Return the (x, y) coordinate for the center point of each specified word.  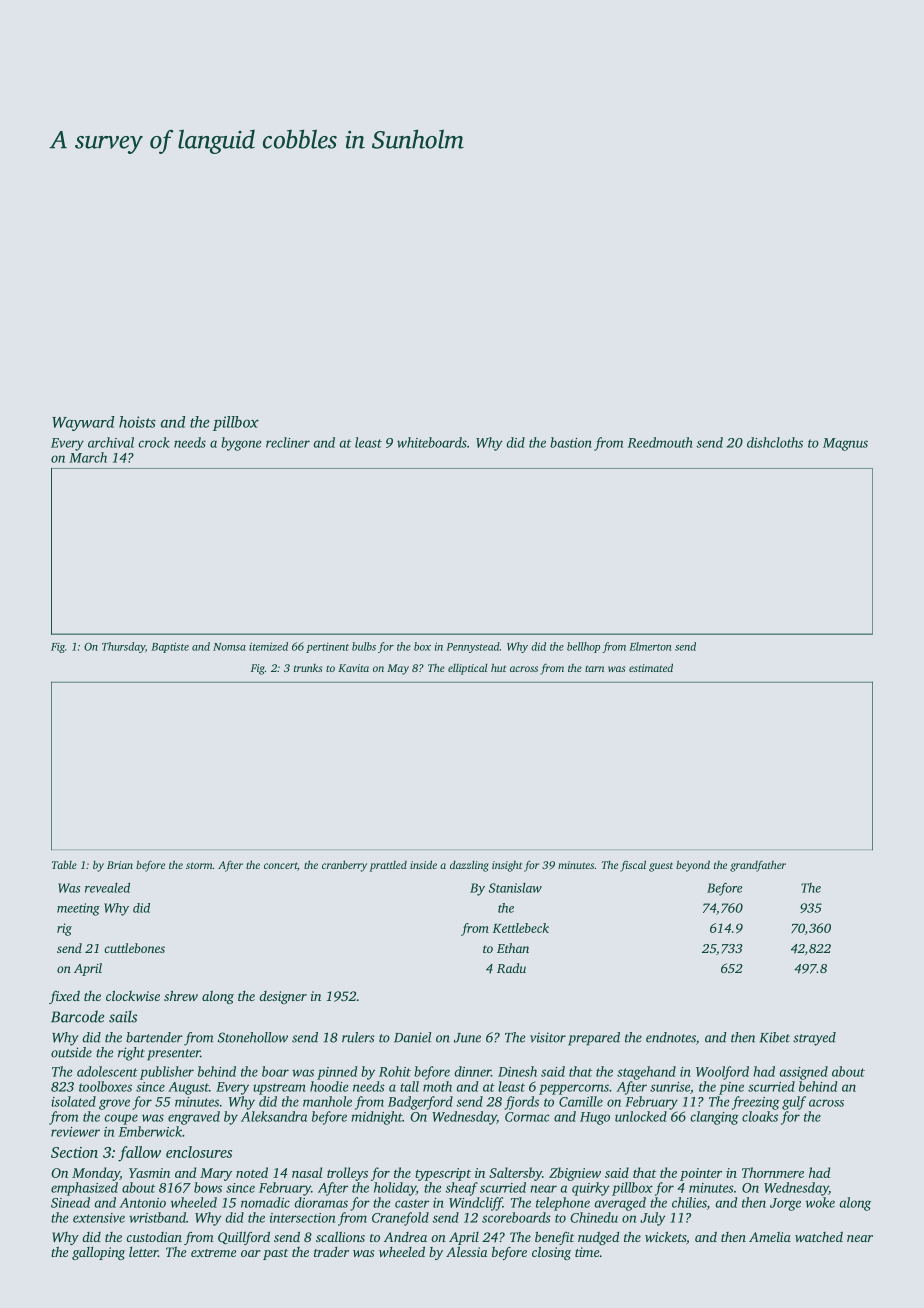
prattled (388, 866)
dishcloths (775, 442)
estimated (651, 667)
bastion (571, 442)
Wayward (83, 423)
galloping (98, 1253)
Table (64, 864)
